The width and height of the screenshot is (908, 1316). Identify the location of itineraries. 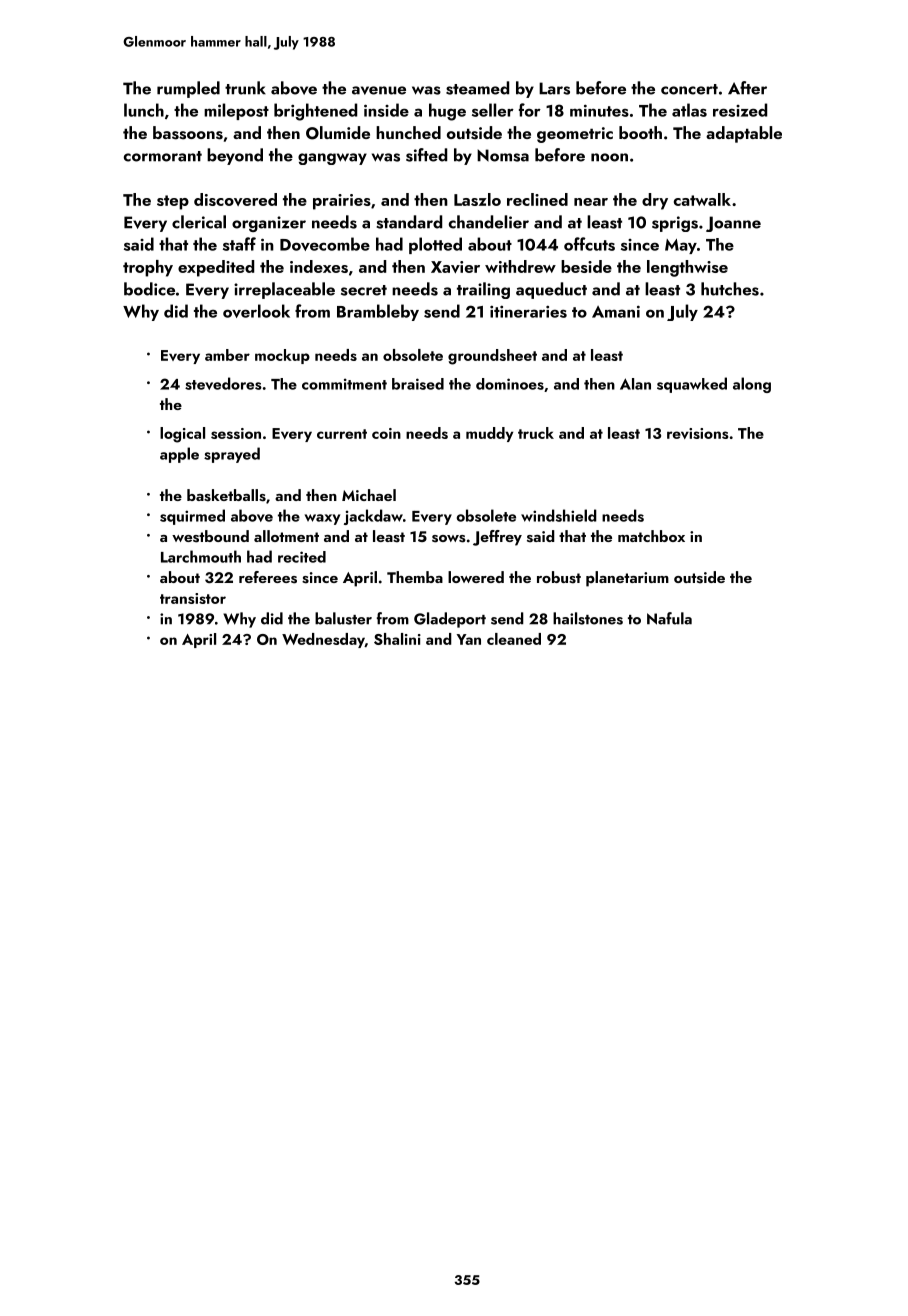
(528, 312).
